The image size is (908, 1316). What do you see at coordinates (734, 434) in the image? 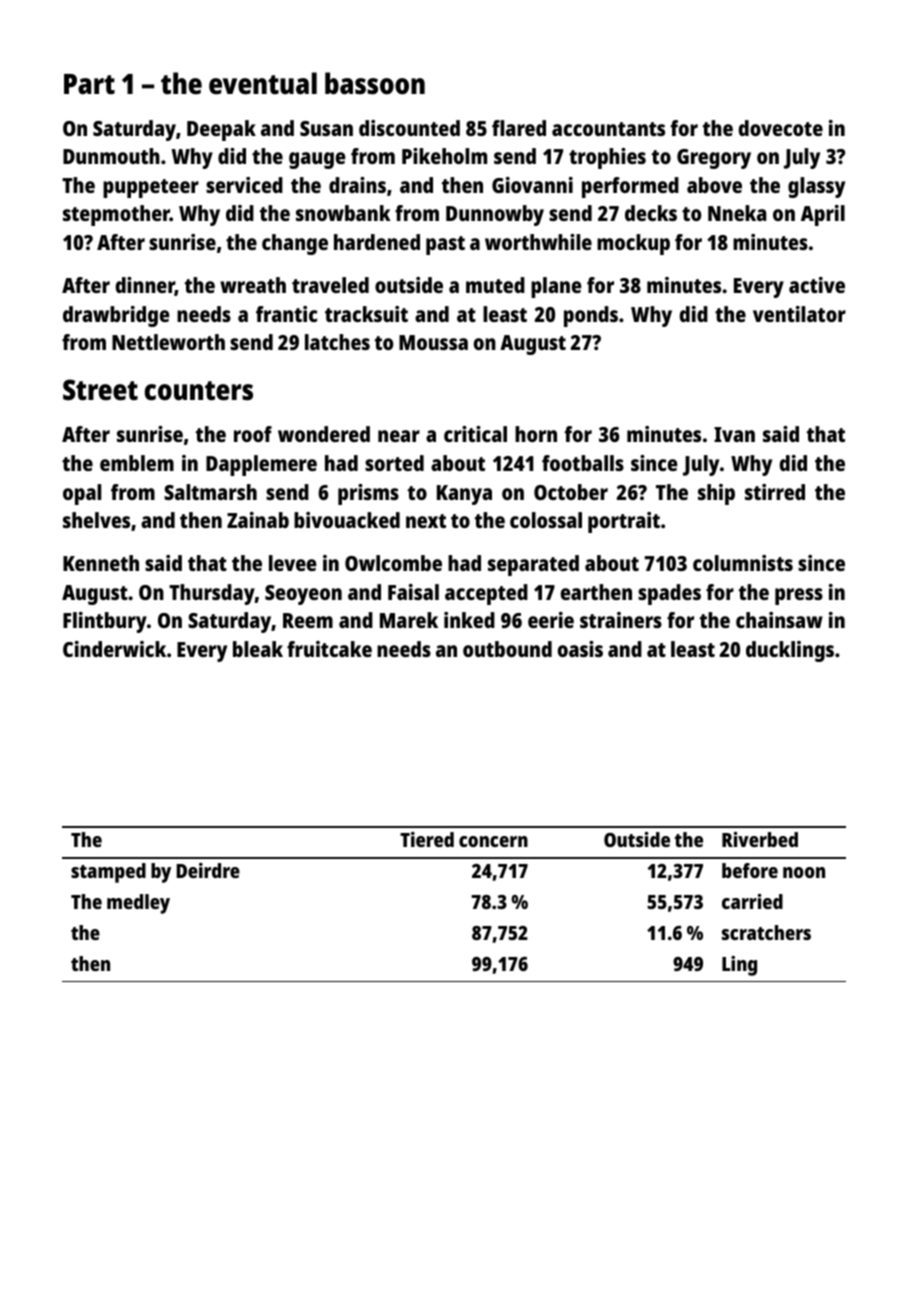
I see `Ivan` at bounding box center [734, 434].
